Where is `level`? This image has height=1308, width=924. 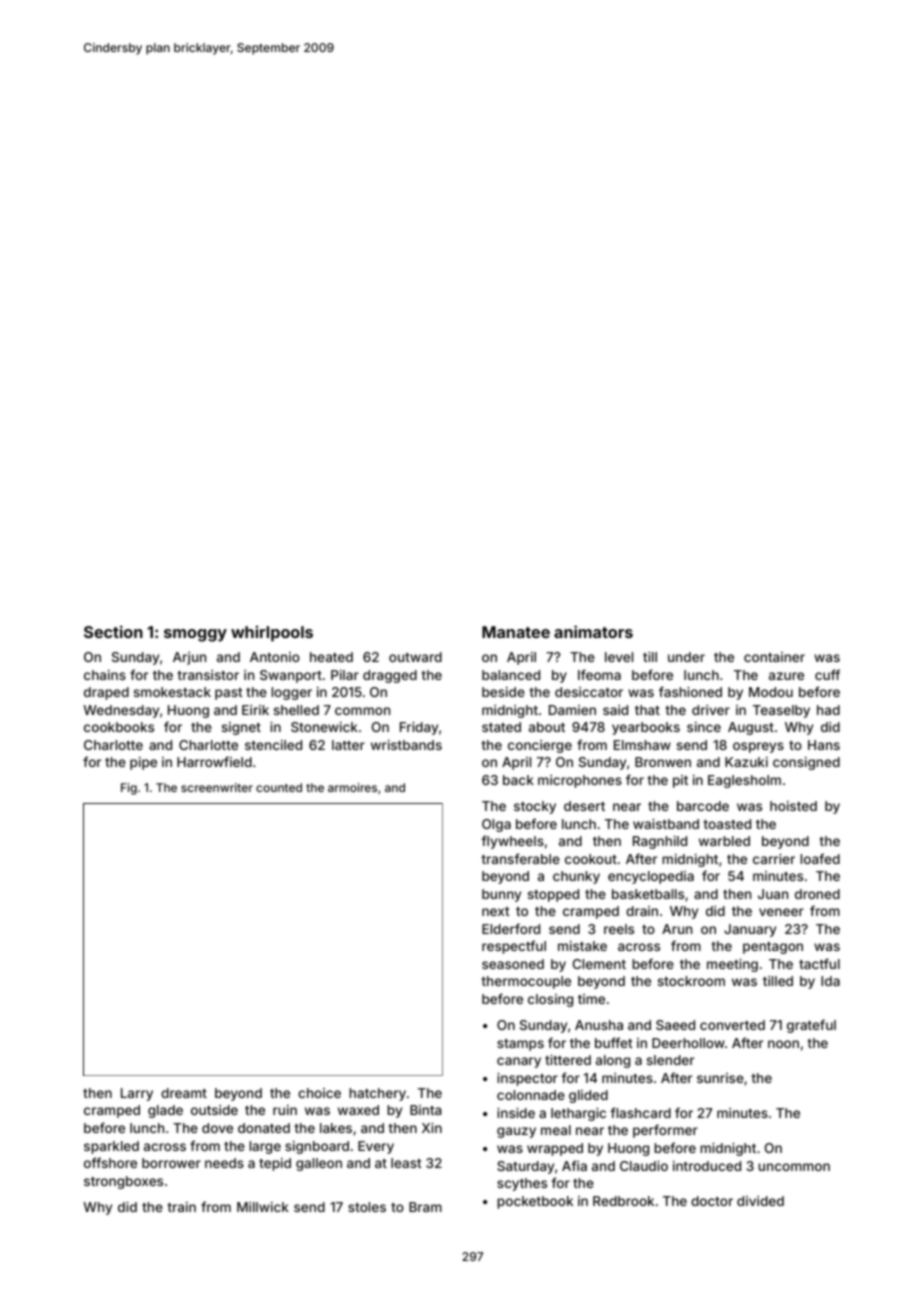 level is located at coordinates (619, 657).
